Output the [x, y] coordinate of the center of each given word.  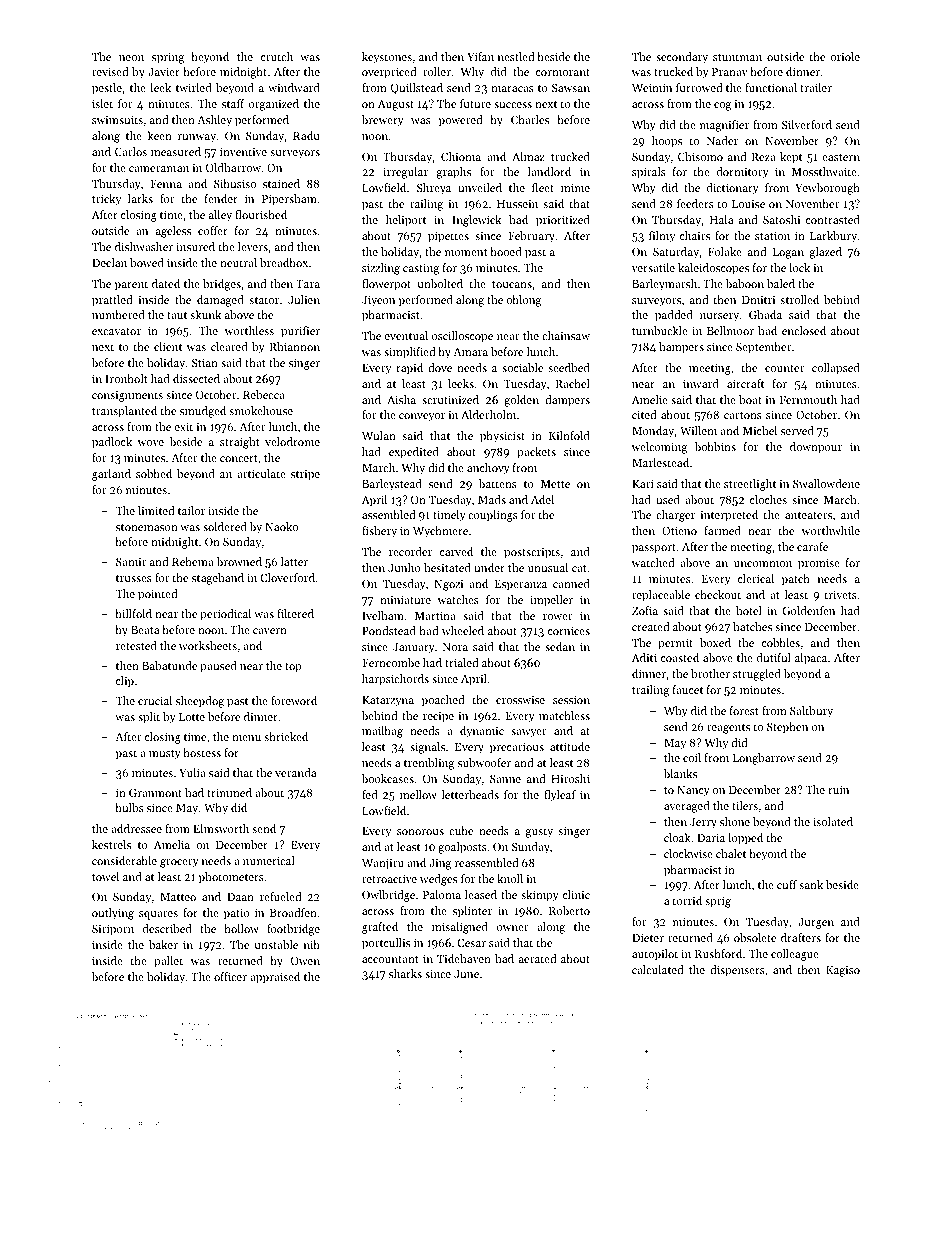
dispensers [737, 971]
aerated [537, 958]
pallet [168, 962]
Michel [760, 430]
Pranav [730, 72]
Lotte [192, 717]
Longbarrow [764, 759]
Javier [164, 72]
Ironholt [126, 378]
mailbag [382, 732]
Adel [542, 499]
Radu [306, 135]
